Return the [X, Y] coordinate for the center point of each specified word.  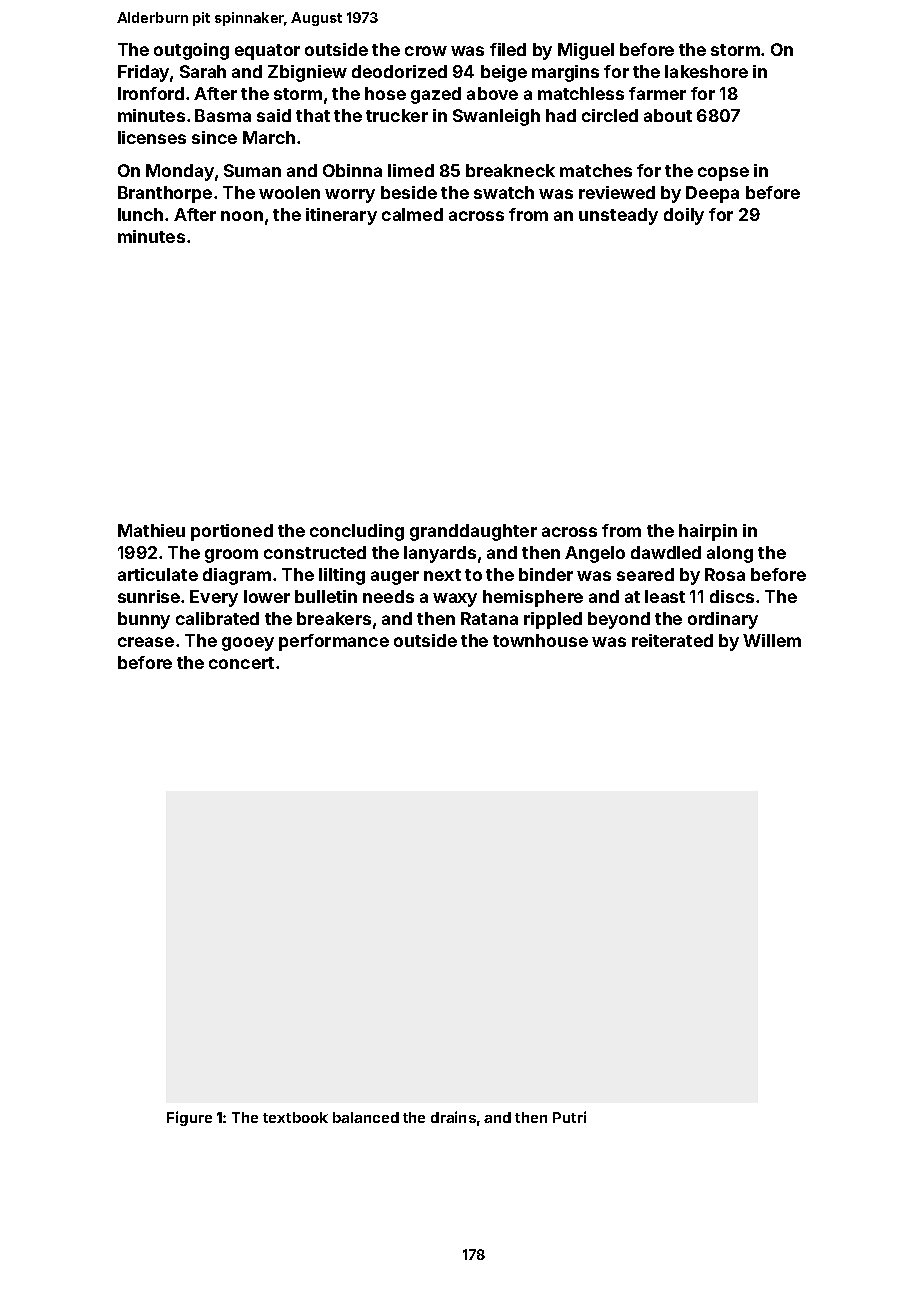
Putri [569, 1117]
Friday [143, 73]
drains [453, 1117]
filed [508, 49]
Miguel [586, 51]
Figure [189, 1118]
